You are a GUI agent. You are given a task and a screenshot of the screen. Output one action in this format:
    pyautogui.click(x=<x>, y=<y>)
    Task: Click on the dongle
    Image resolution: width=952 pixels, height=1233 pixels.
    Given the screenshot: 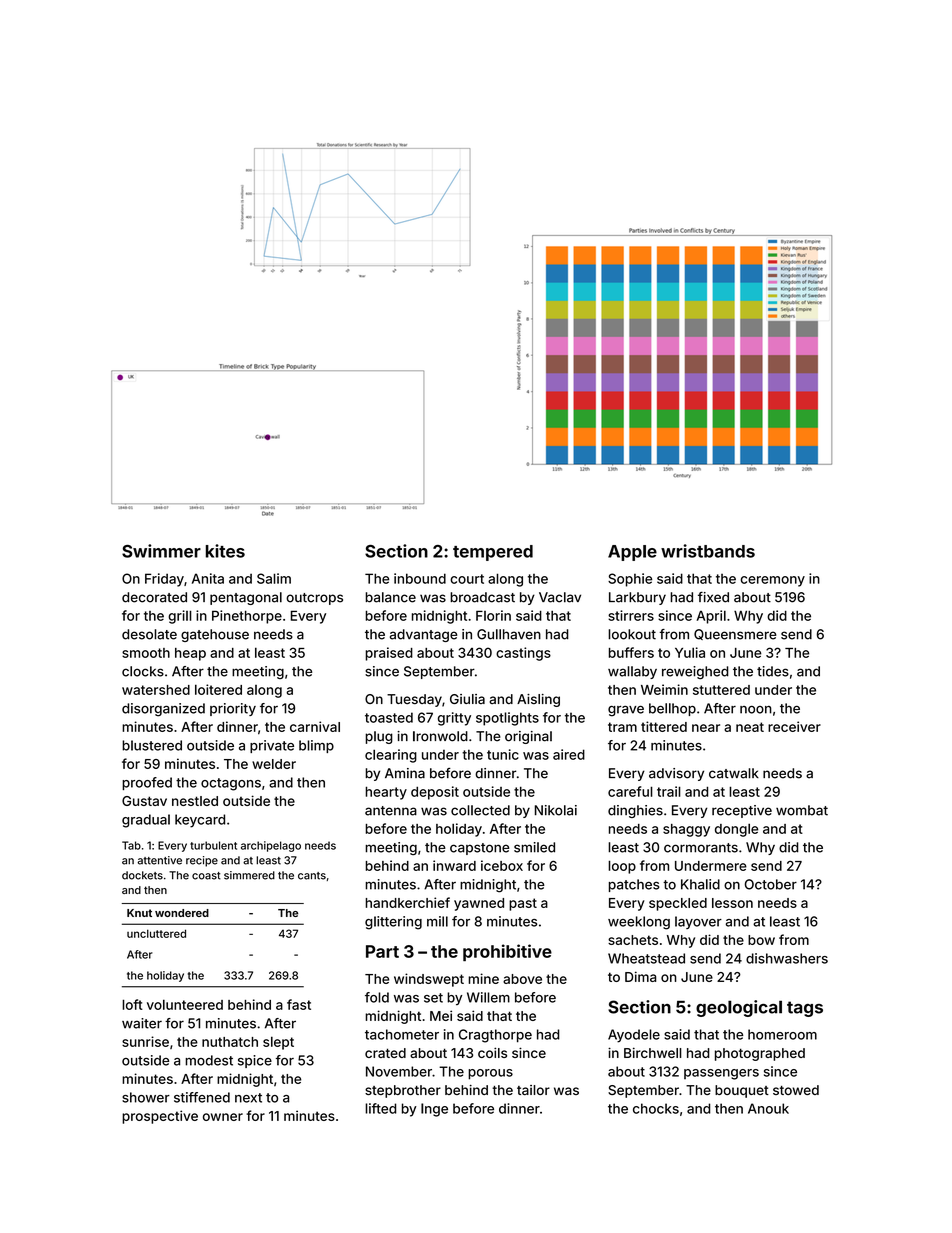 What is the action you would take?
    pyautogui.click(x=736, y=830)
